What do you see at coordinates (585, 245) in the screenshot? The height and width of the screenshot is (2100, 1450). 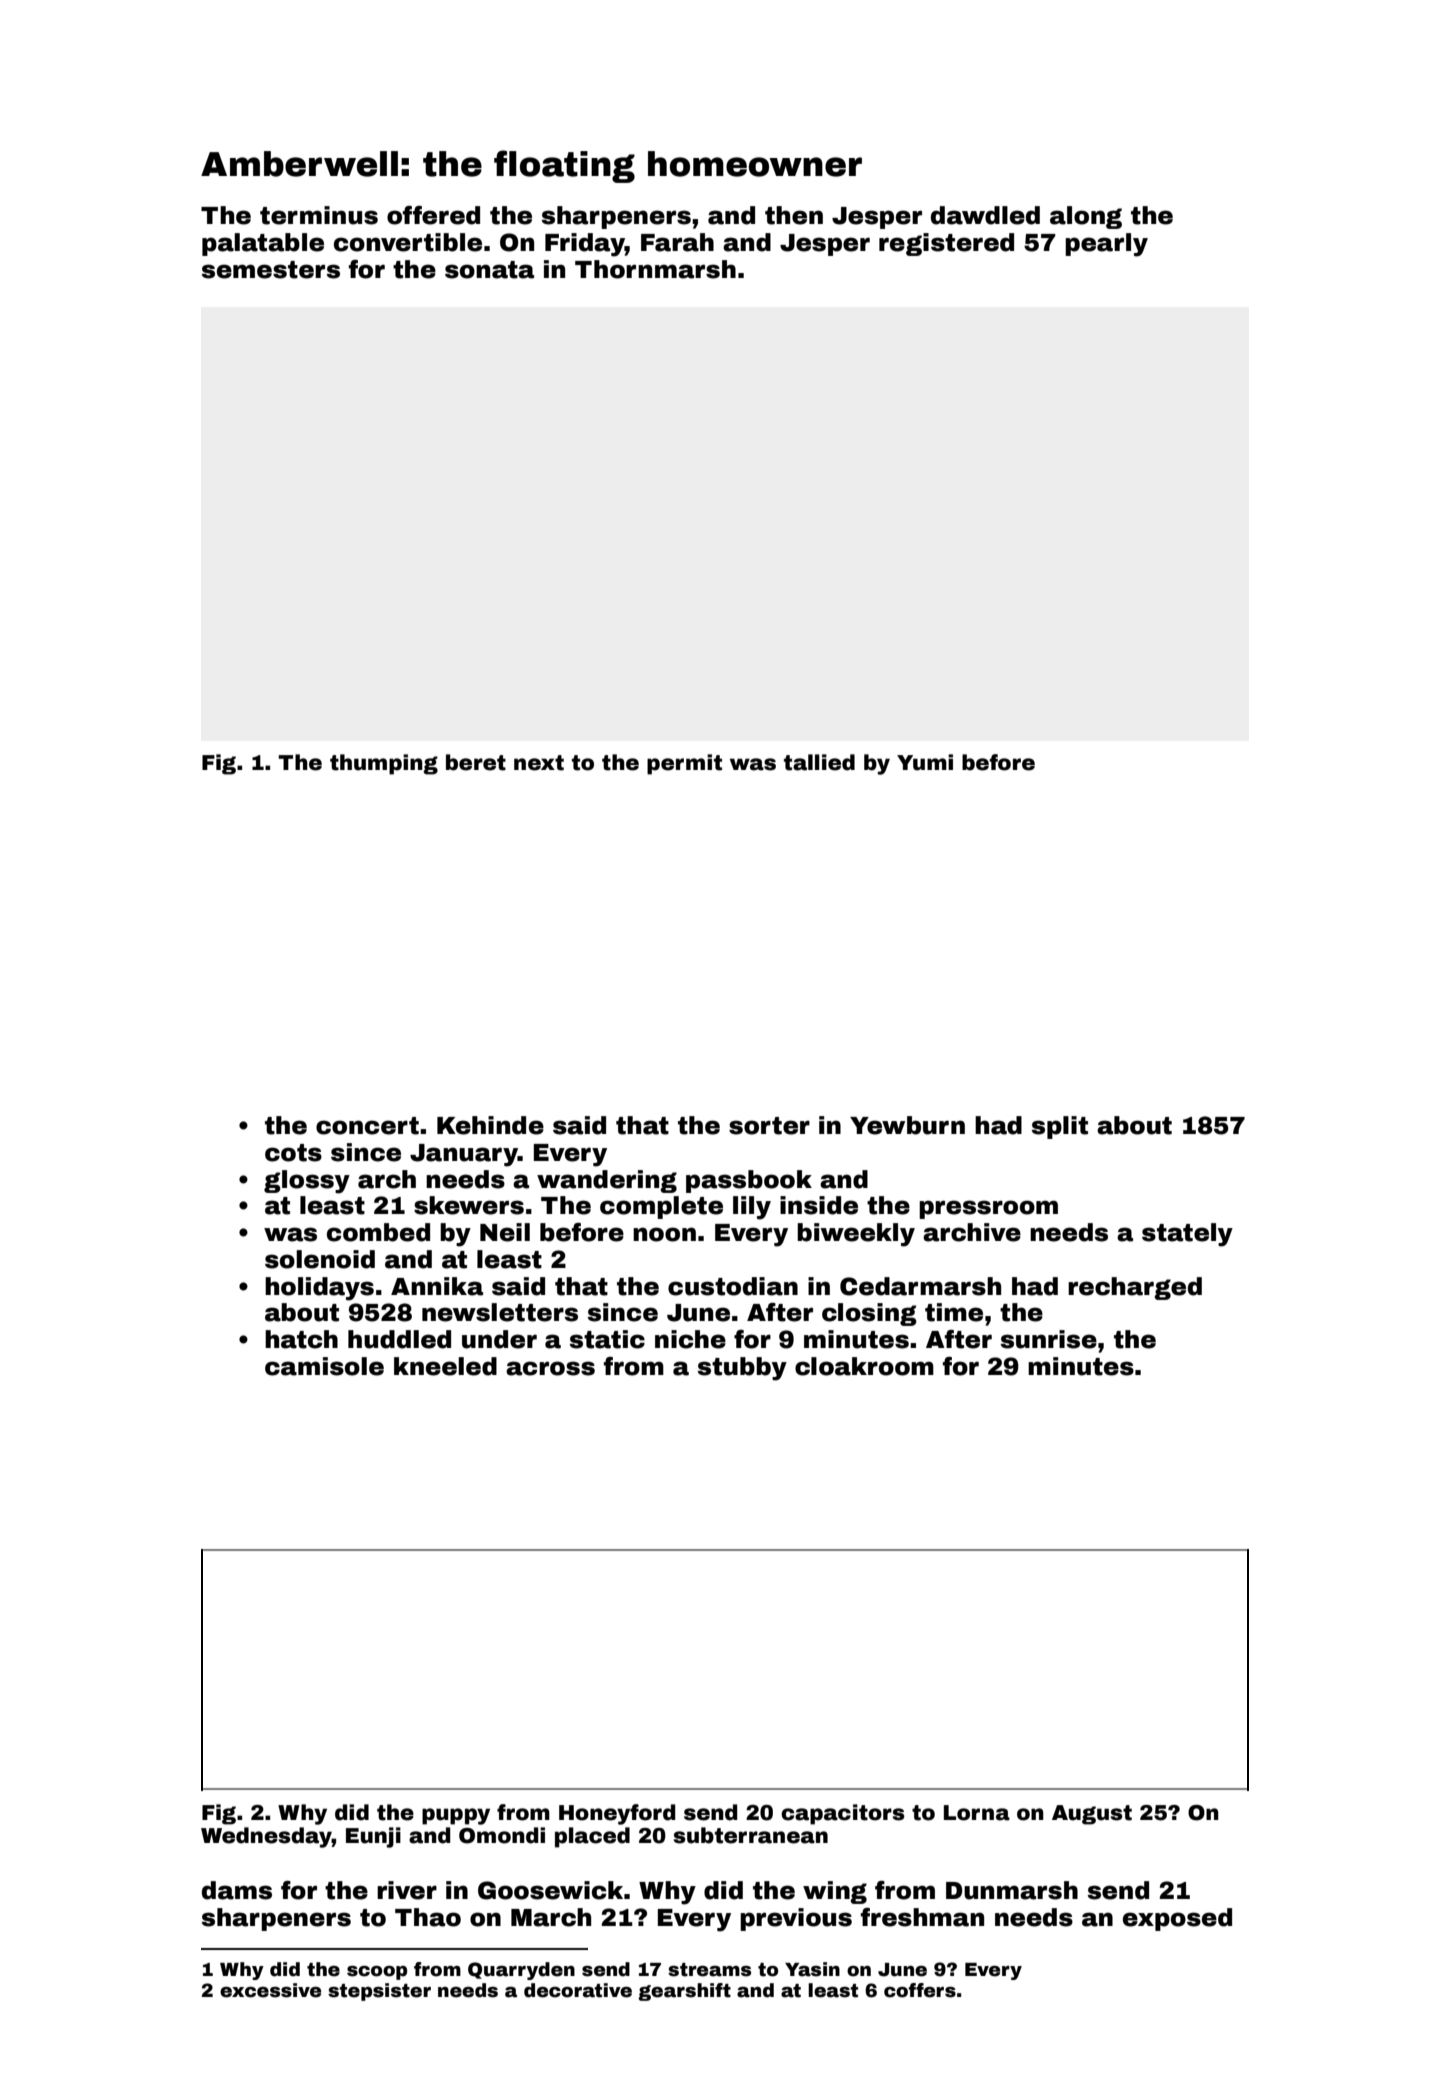 I see `Friday` at bounding box center [585, 245].
